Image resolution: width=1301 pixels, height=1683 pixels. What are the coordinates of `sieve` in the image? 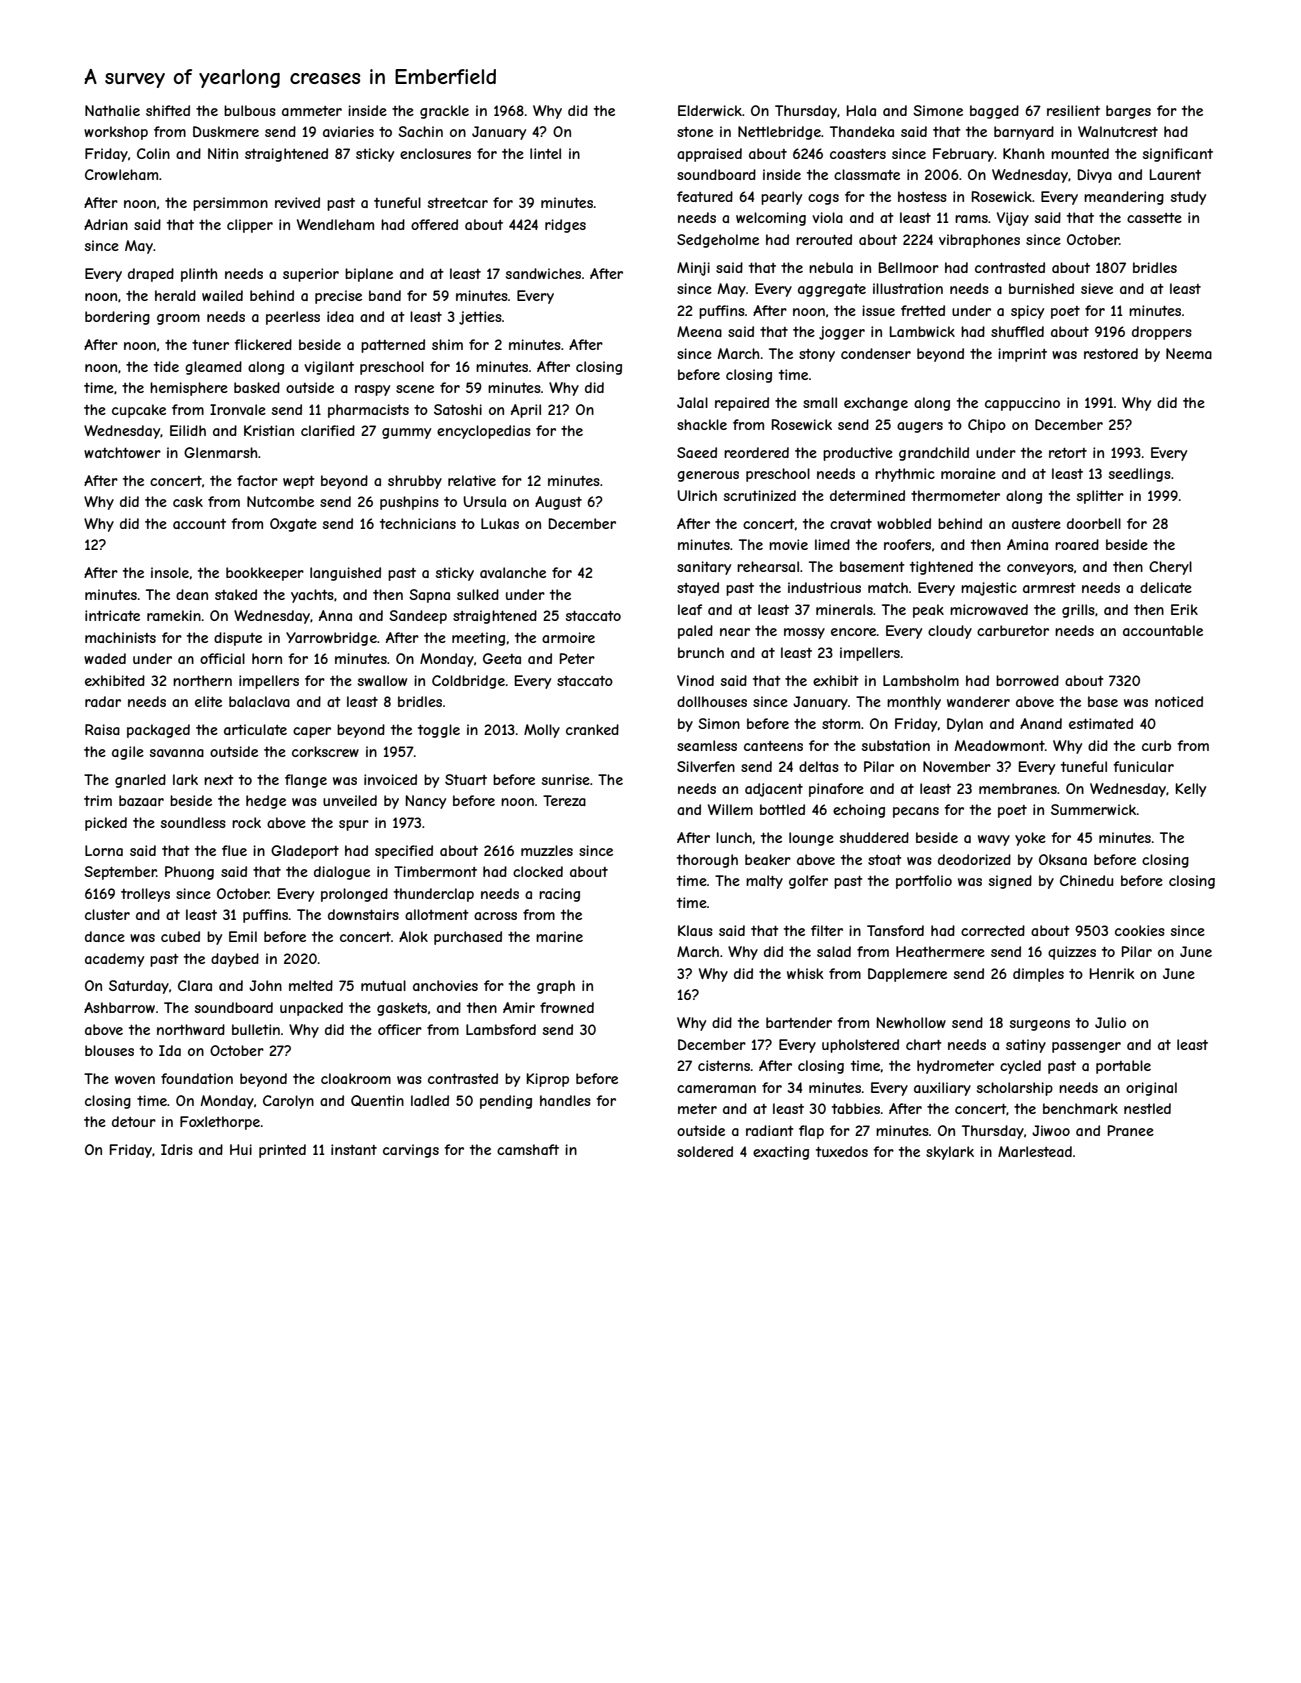 It's located at (1097, 288).
